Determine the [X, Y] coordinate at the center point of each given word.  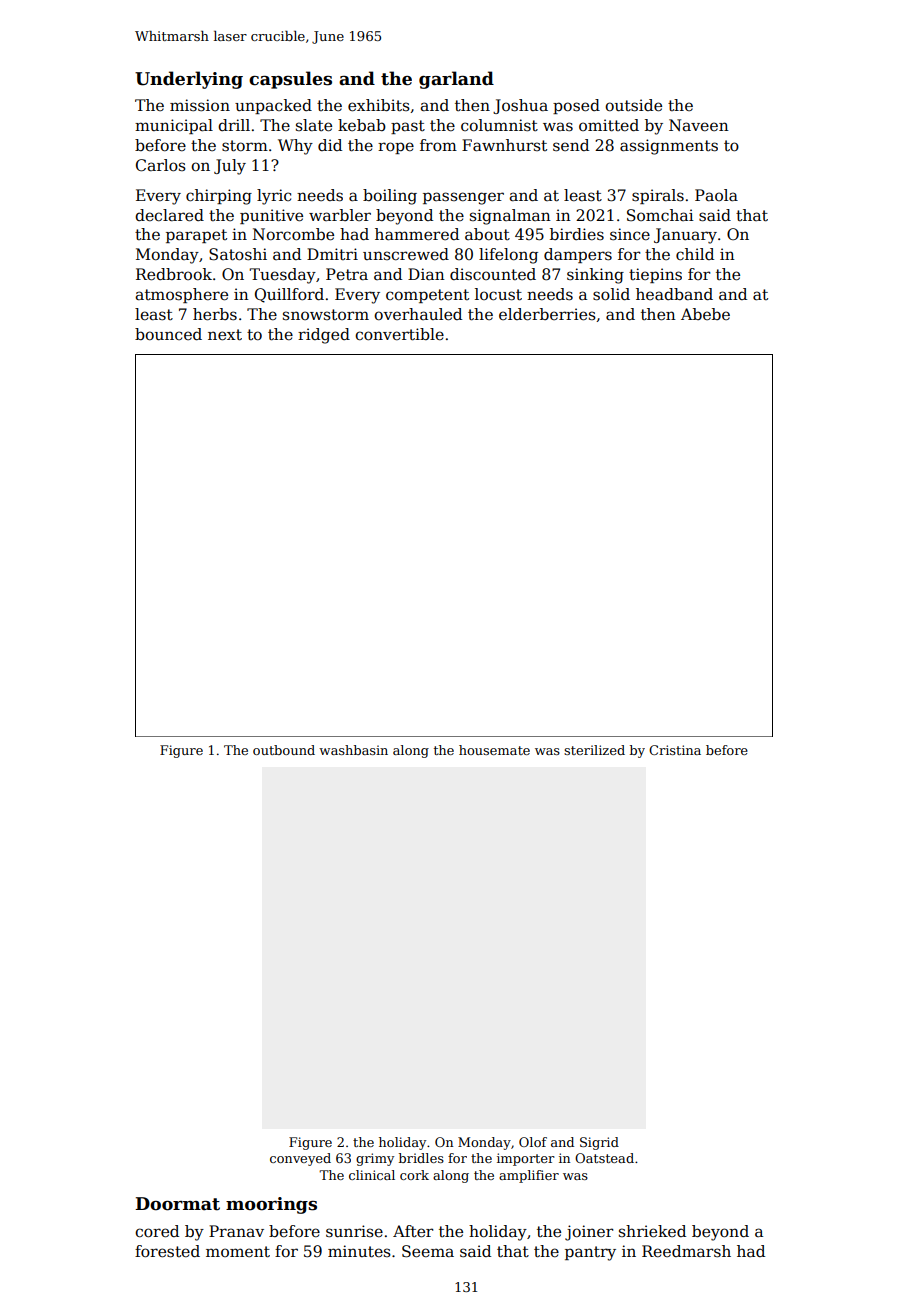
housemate [494, 750]
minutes [359, 1251]
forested [167, 1251]
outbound [284, 750]
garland [456, 80]
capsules [290, 80]
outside [633, 105]
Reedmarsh [686, 1251]
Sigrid [599, 1143]
